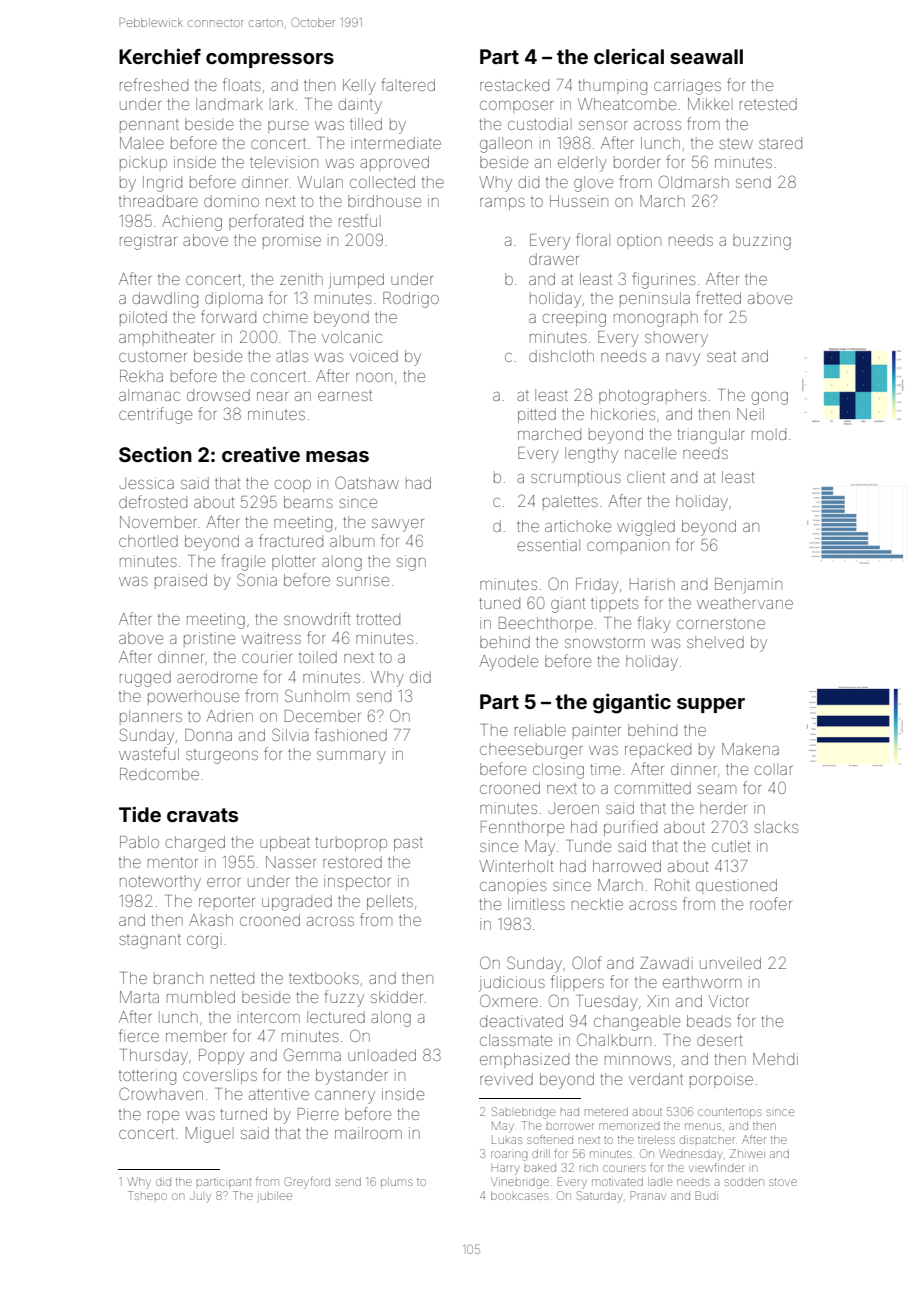  What do you see at coordinates (351, 734) in the screenshot?
I see `fashioned` at bounding box center [351, 734].
